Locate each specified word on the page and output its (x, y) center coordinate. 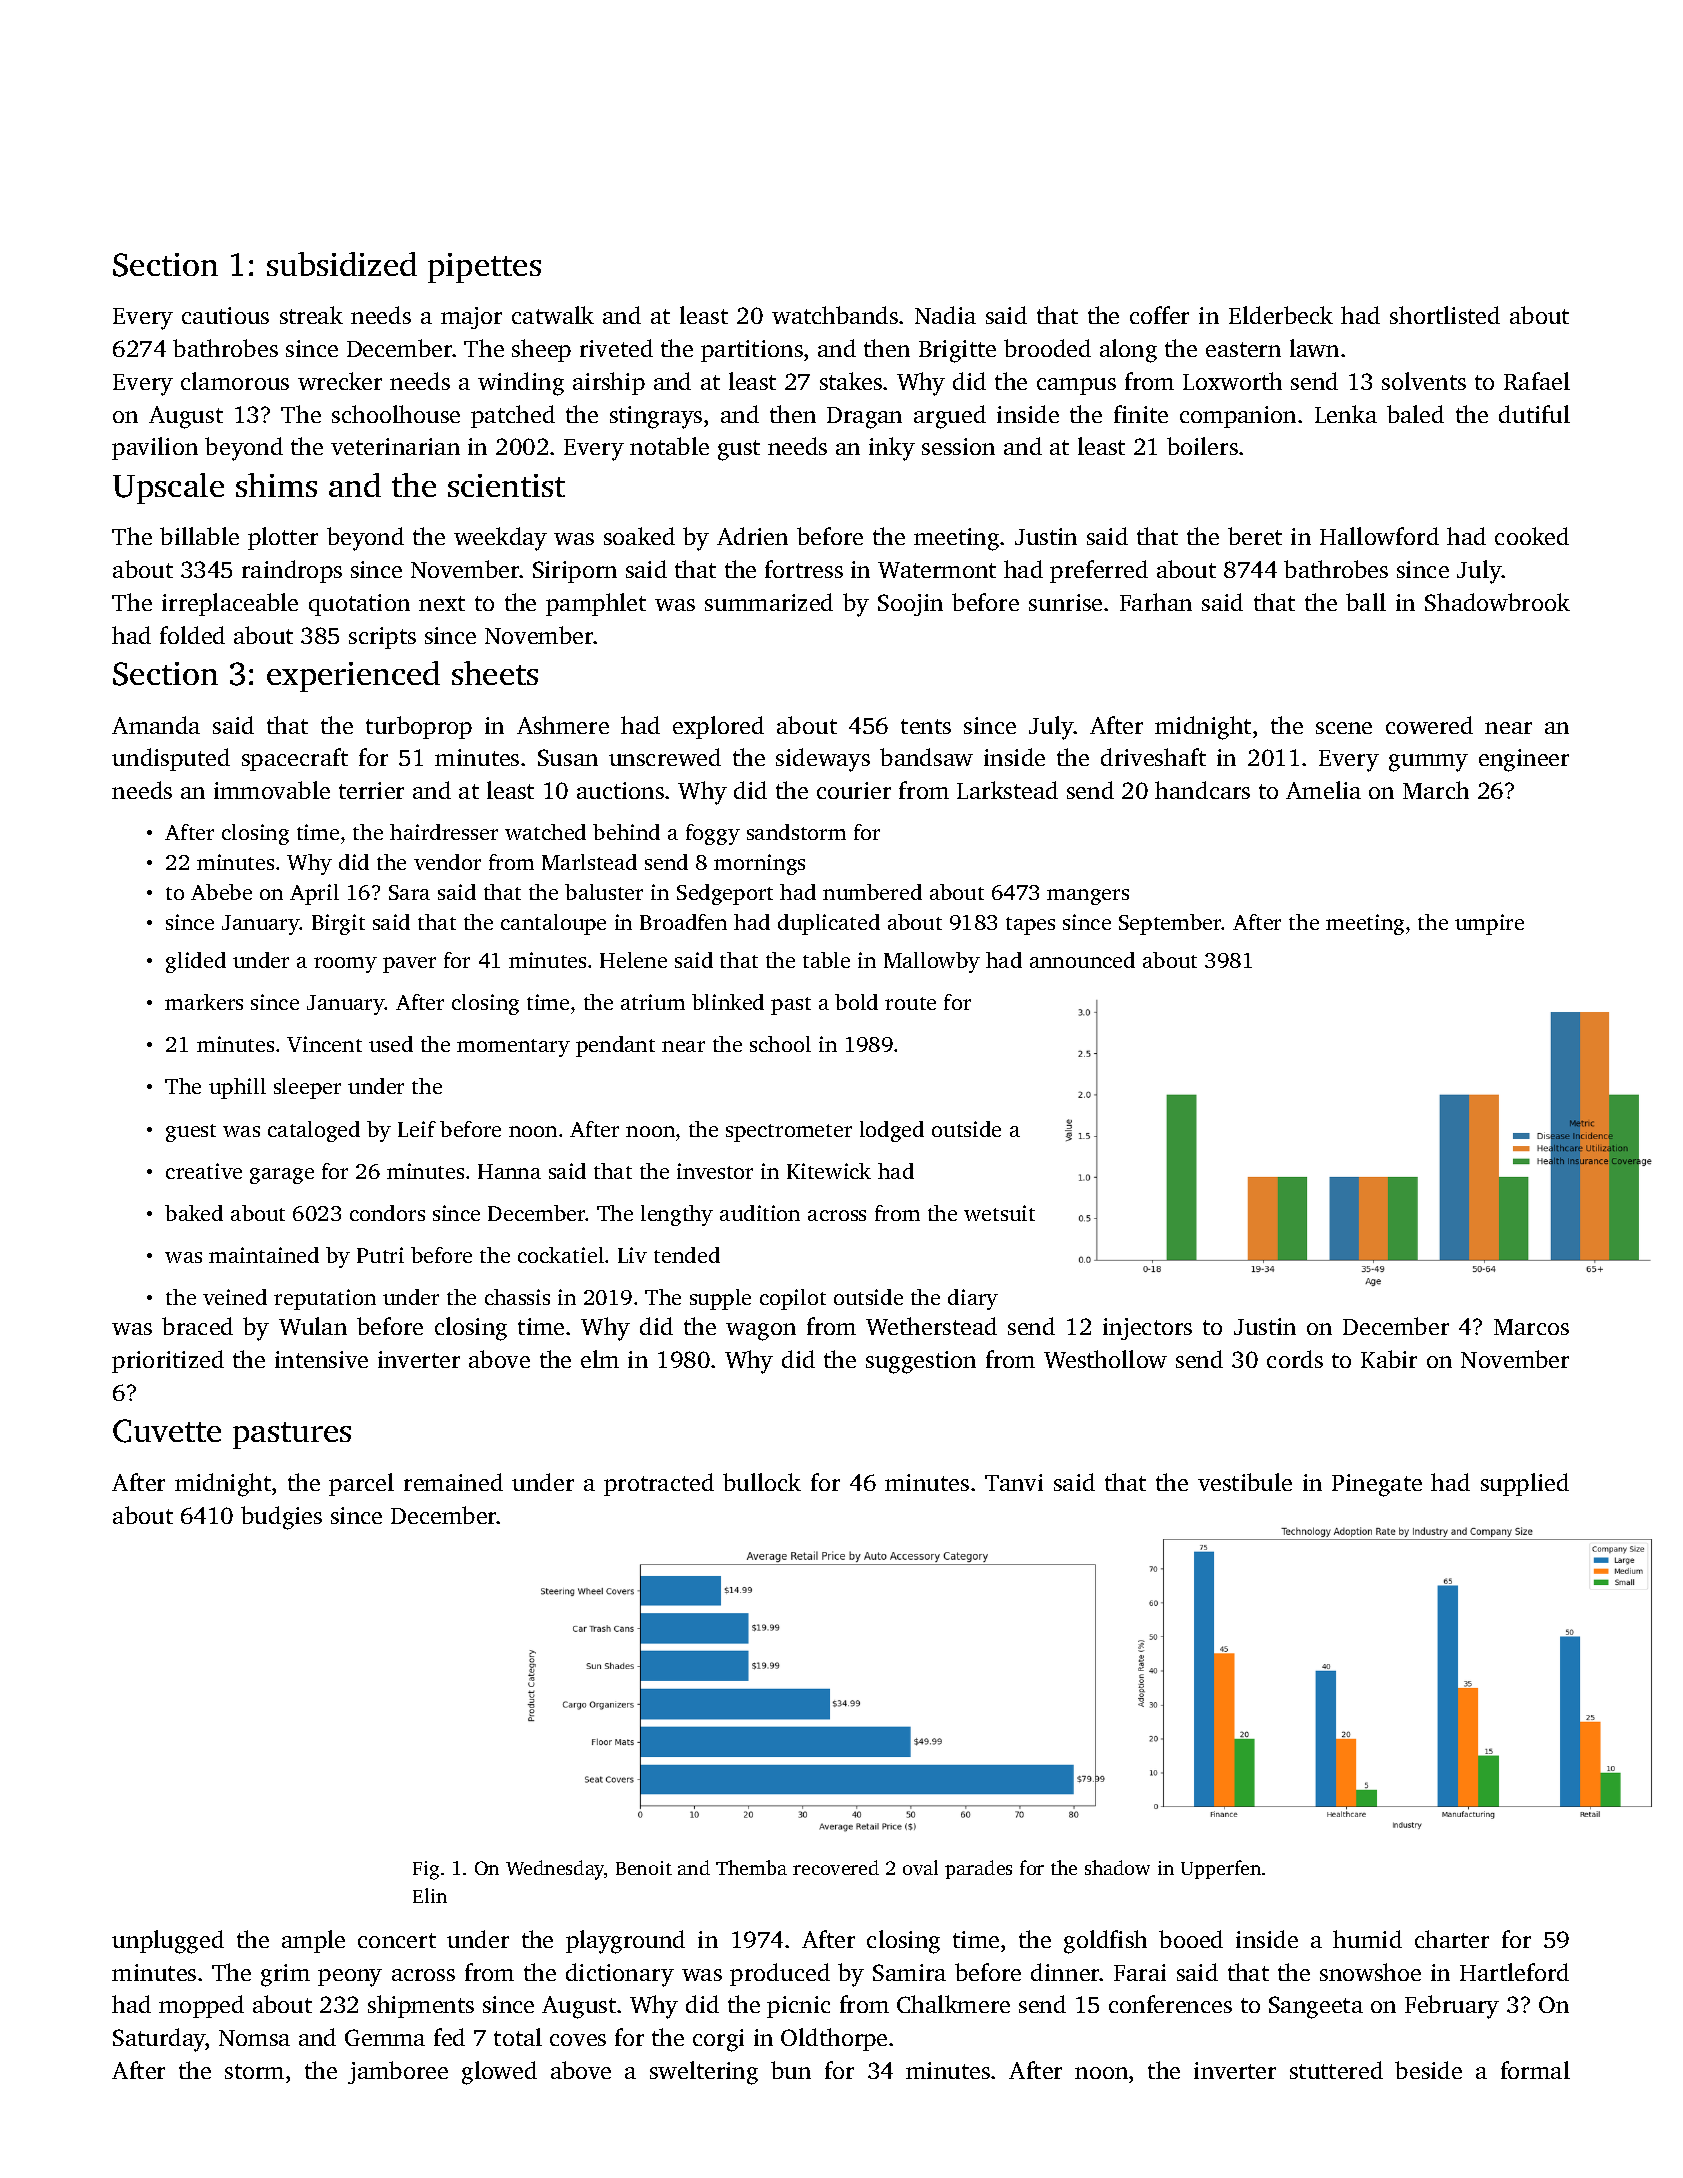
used (391, 1044)
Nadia (945, 315)
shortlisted (1445, 315)
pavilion (155, 448)
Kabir (1389, 1359)
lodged (892, 1131)
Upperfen (1221, 1869)
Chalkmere (953, 2004)
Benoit (644, 1868)
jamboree (398, 2072)
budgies (281, 1518)
